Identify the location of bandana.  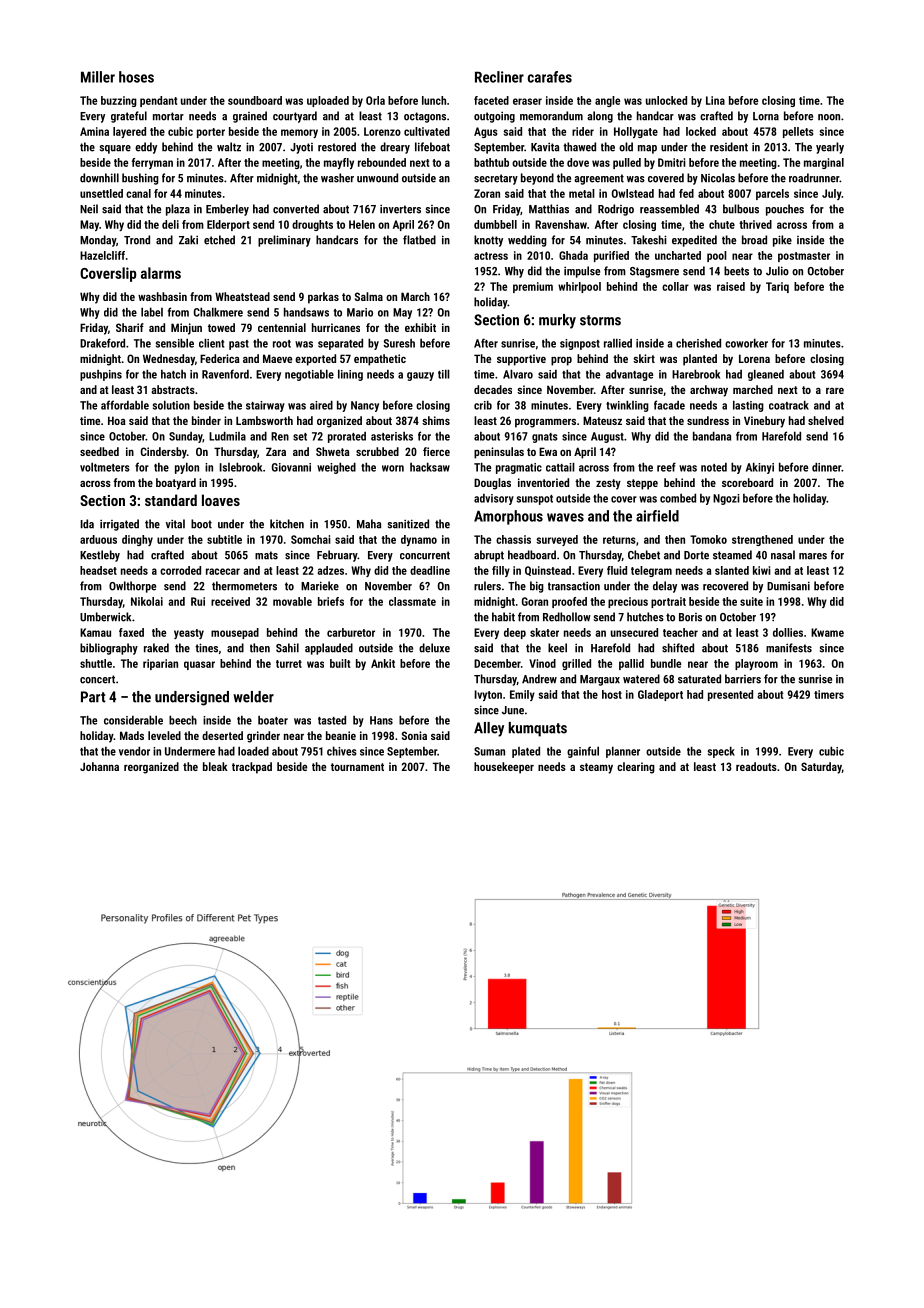
(712, 436).
